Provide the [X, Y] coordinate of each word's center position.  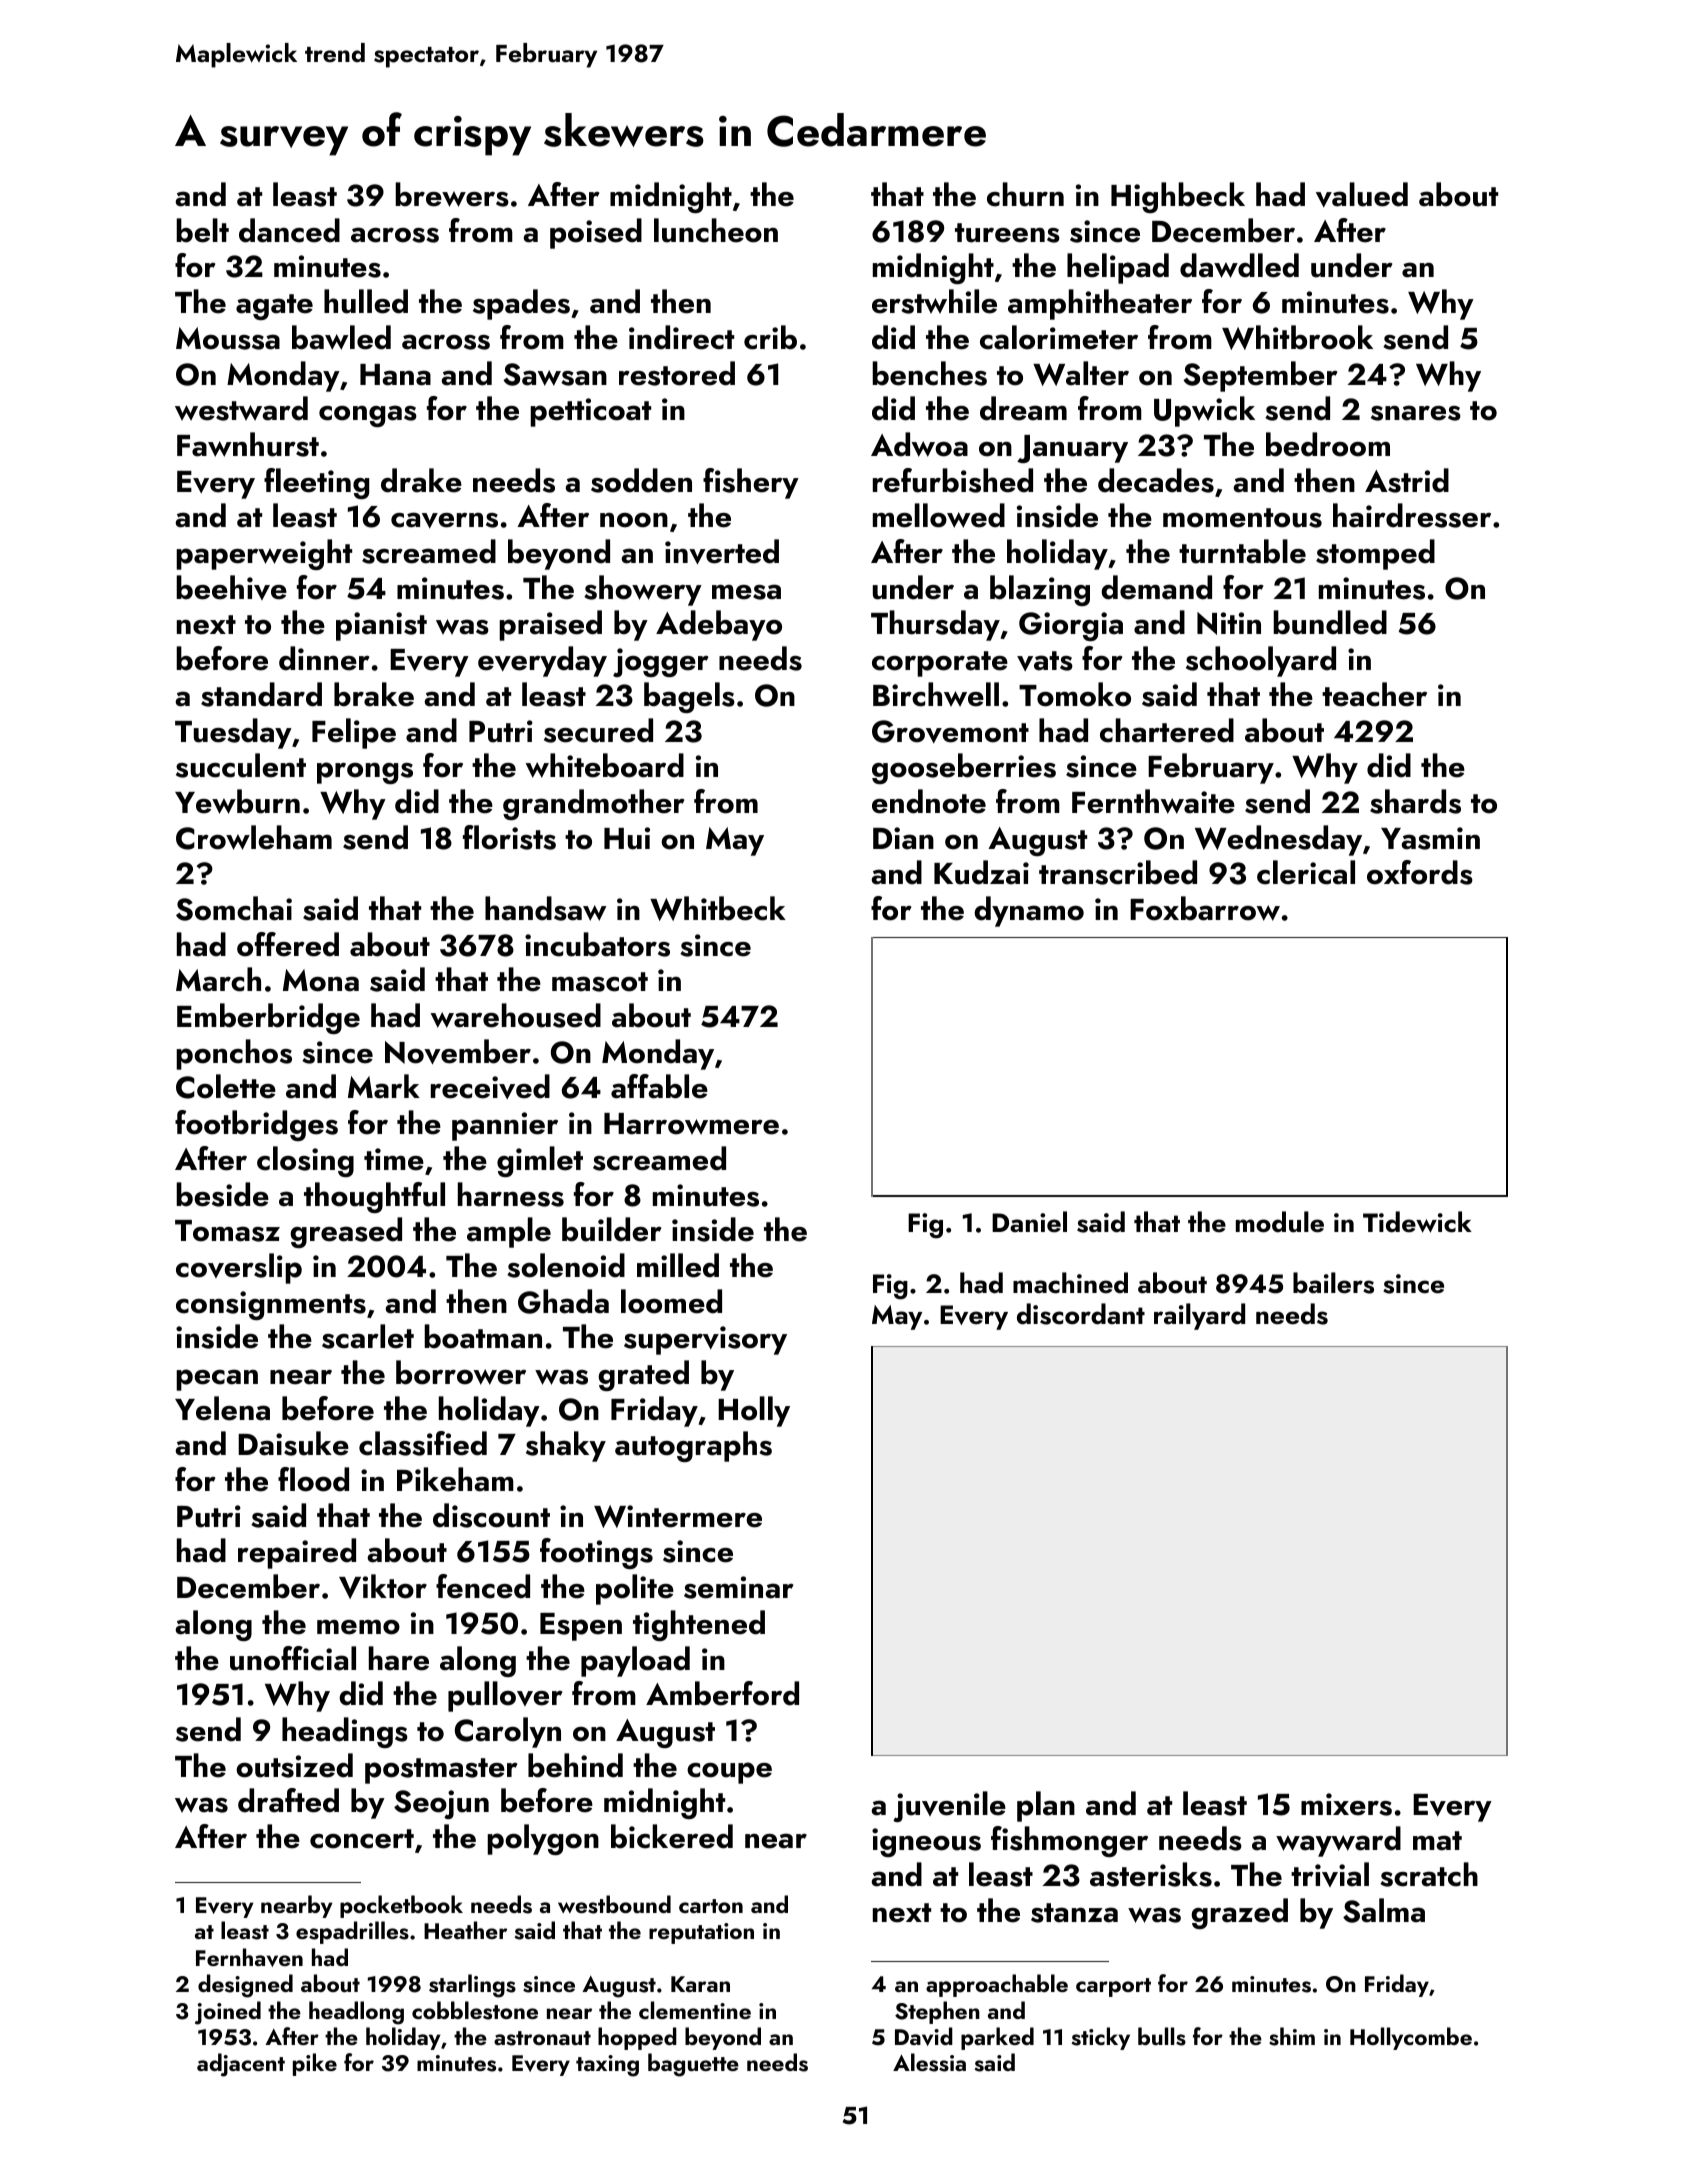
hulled [366, 301]
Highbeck [1178, 197]
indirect [681, 337]
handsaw [545, 908]
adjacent [241, 2065]
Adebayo [719, 625]
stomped [1375, 554]
